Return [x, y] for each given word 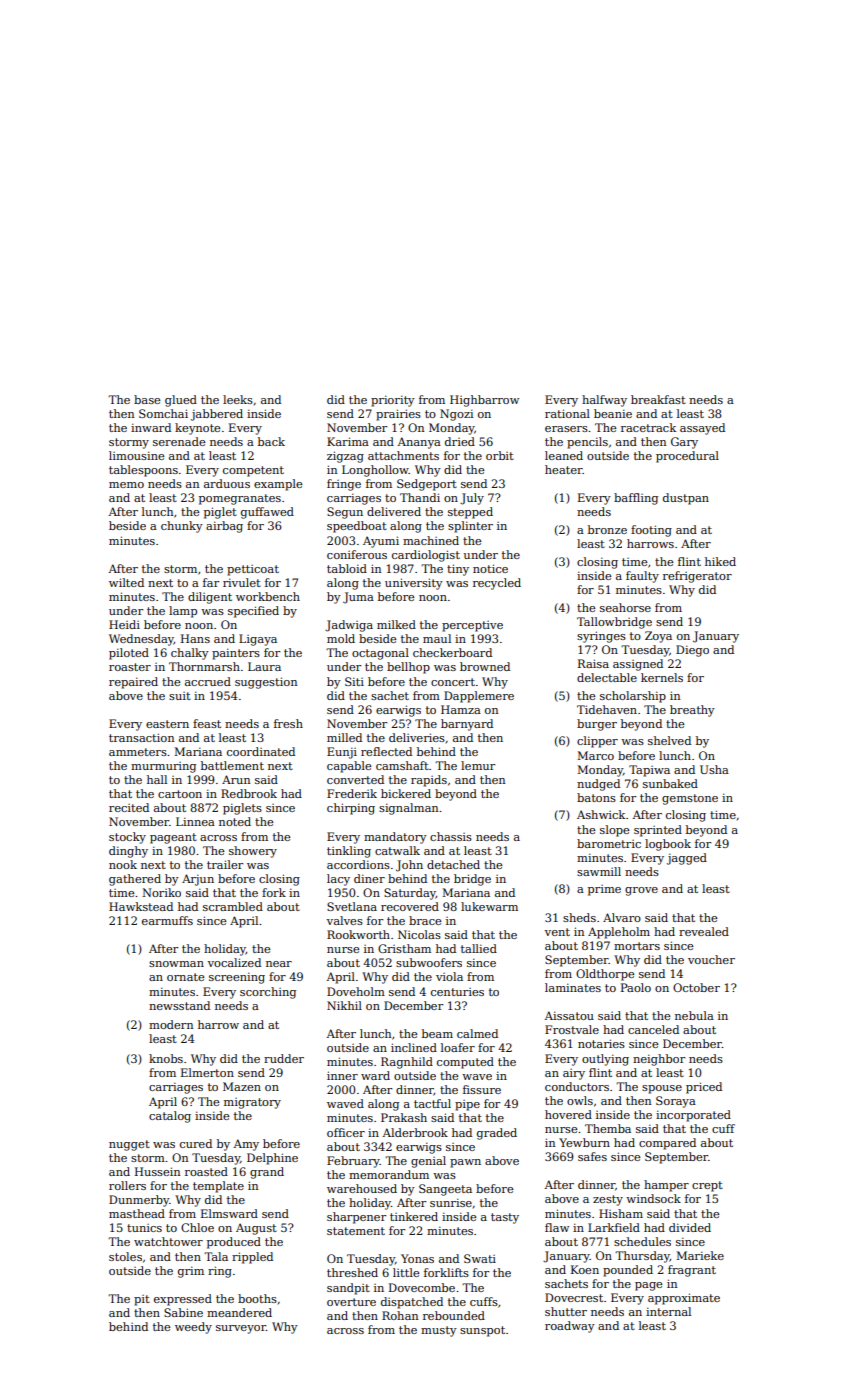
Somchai [163, 413]
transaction [141, 737]
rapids [429, 781]
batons [596, 797]
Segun [345, 513]
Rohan [400, 1315]
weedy [193, 1328]
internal [668, 1311]
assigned [638, 665]
